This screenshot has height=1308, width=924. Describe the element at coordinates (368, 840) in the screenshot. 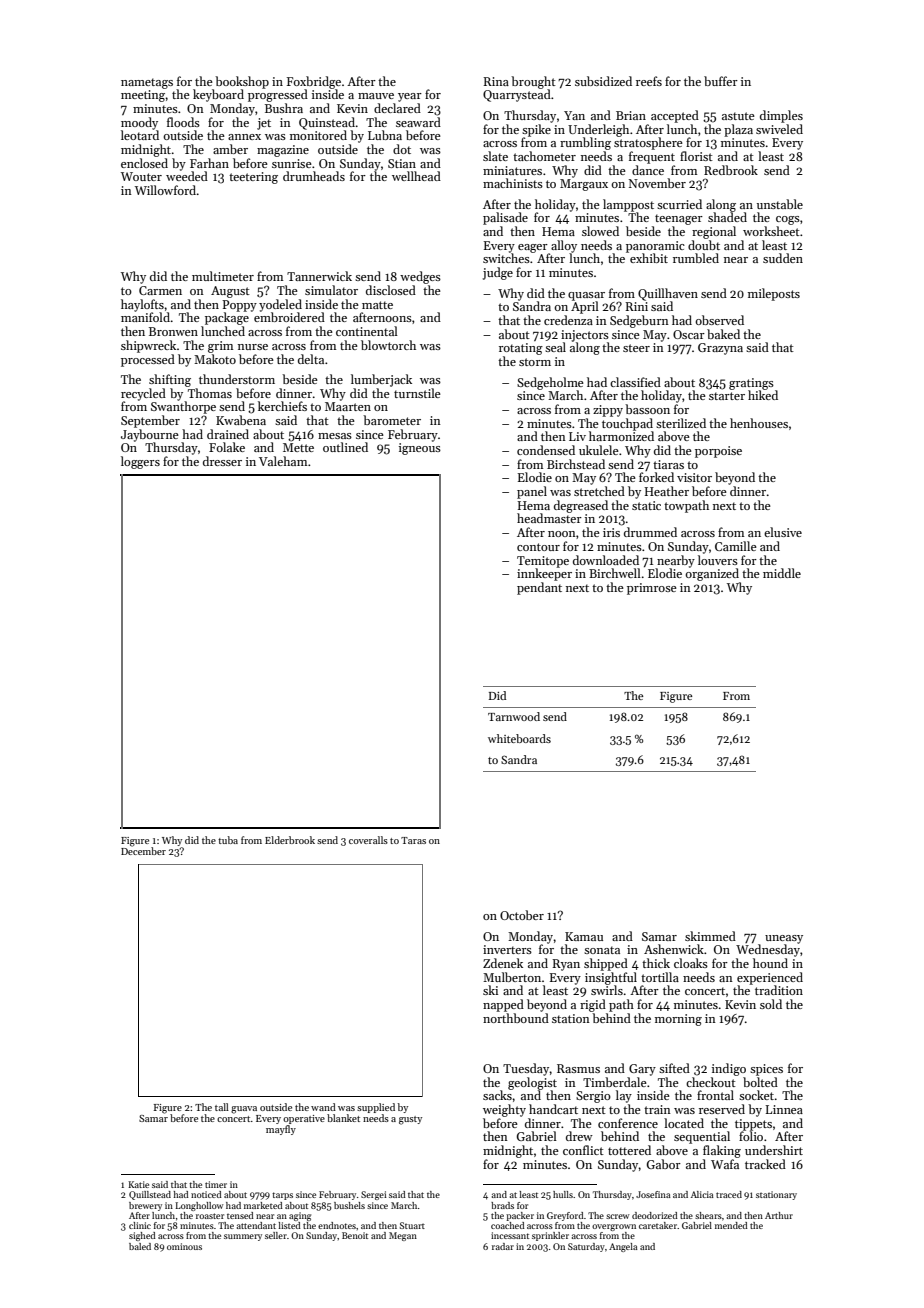

I see `coveralls` at that location.
